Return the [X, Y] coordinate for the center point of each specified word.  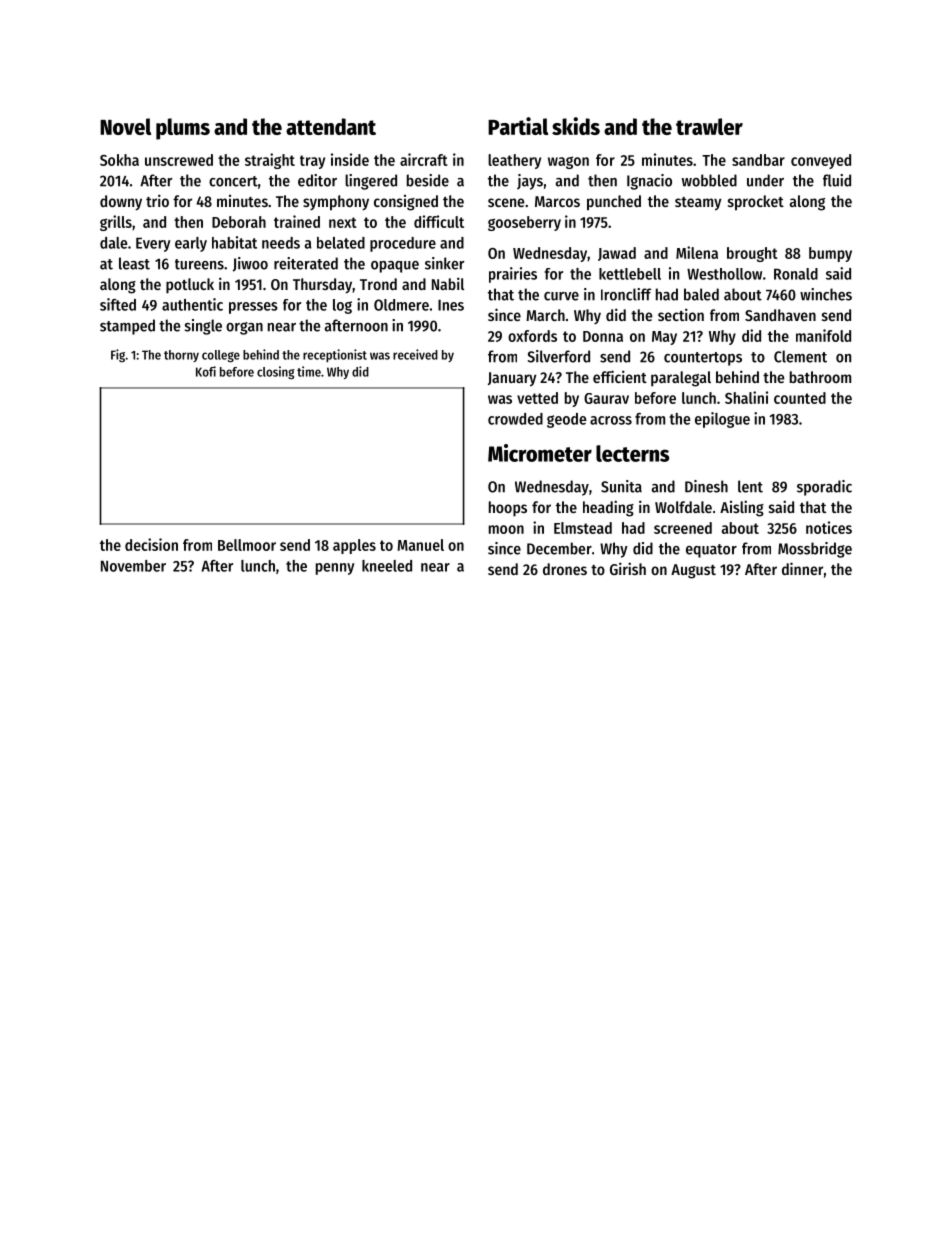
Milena [697, 252]
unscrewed [179, 160]
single [203, 327]
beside [428, 180]
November [133, 566]
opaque [395, 267]
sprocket [756, 203]
